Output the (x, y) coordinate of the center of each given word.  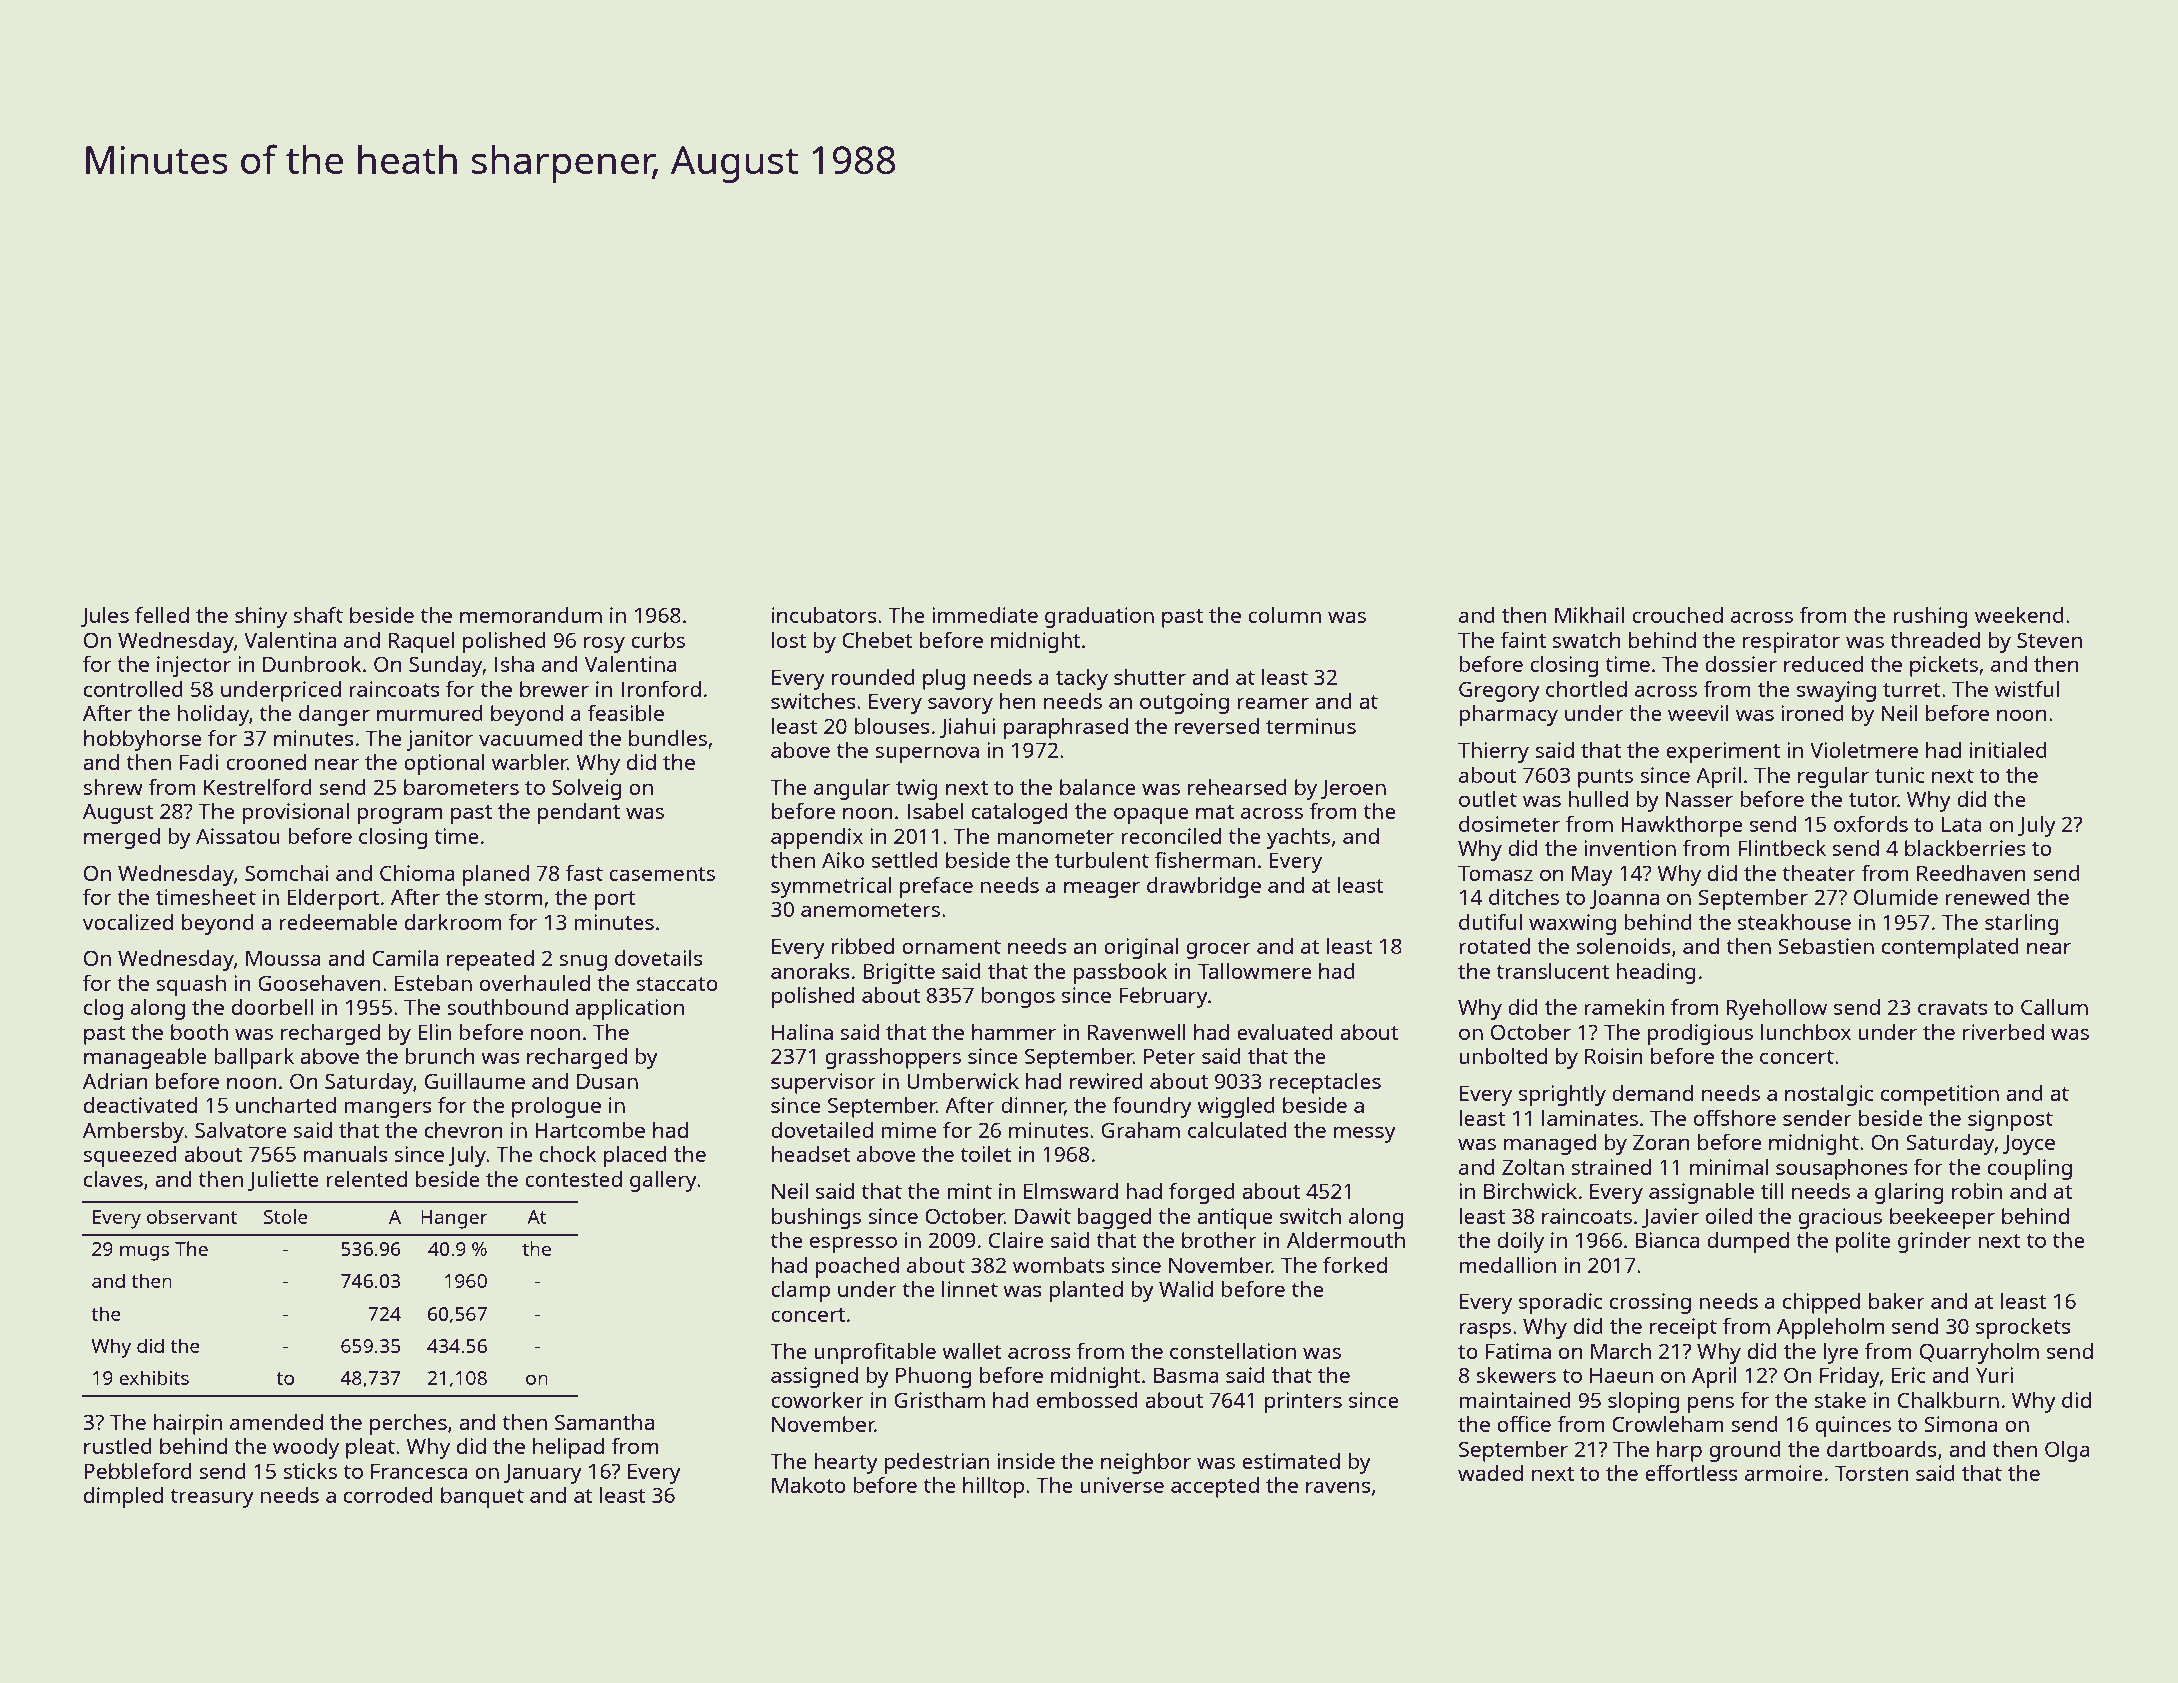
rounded (873, 677)
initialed (2008, 750)
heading (1656, 973)
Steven (2049, 640)
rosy (604, 644)
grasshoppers (893, 1058)
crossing (1650, 1303)
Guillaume (475, 1081)
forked (1355, 1264)
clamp (800, 1291)
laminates (1590, 1118)
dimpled (123, 1497)
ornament (951, 947)
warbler (530, 762)
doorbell (272, 1007)
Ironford (661, 688)
